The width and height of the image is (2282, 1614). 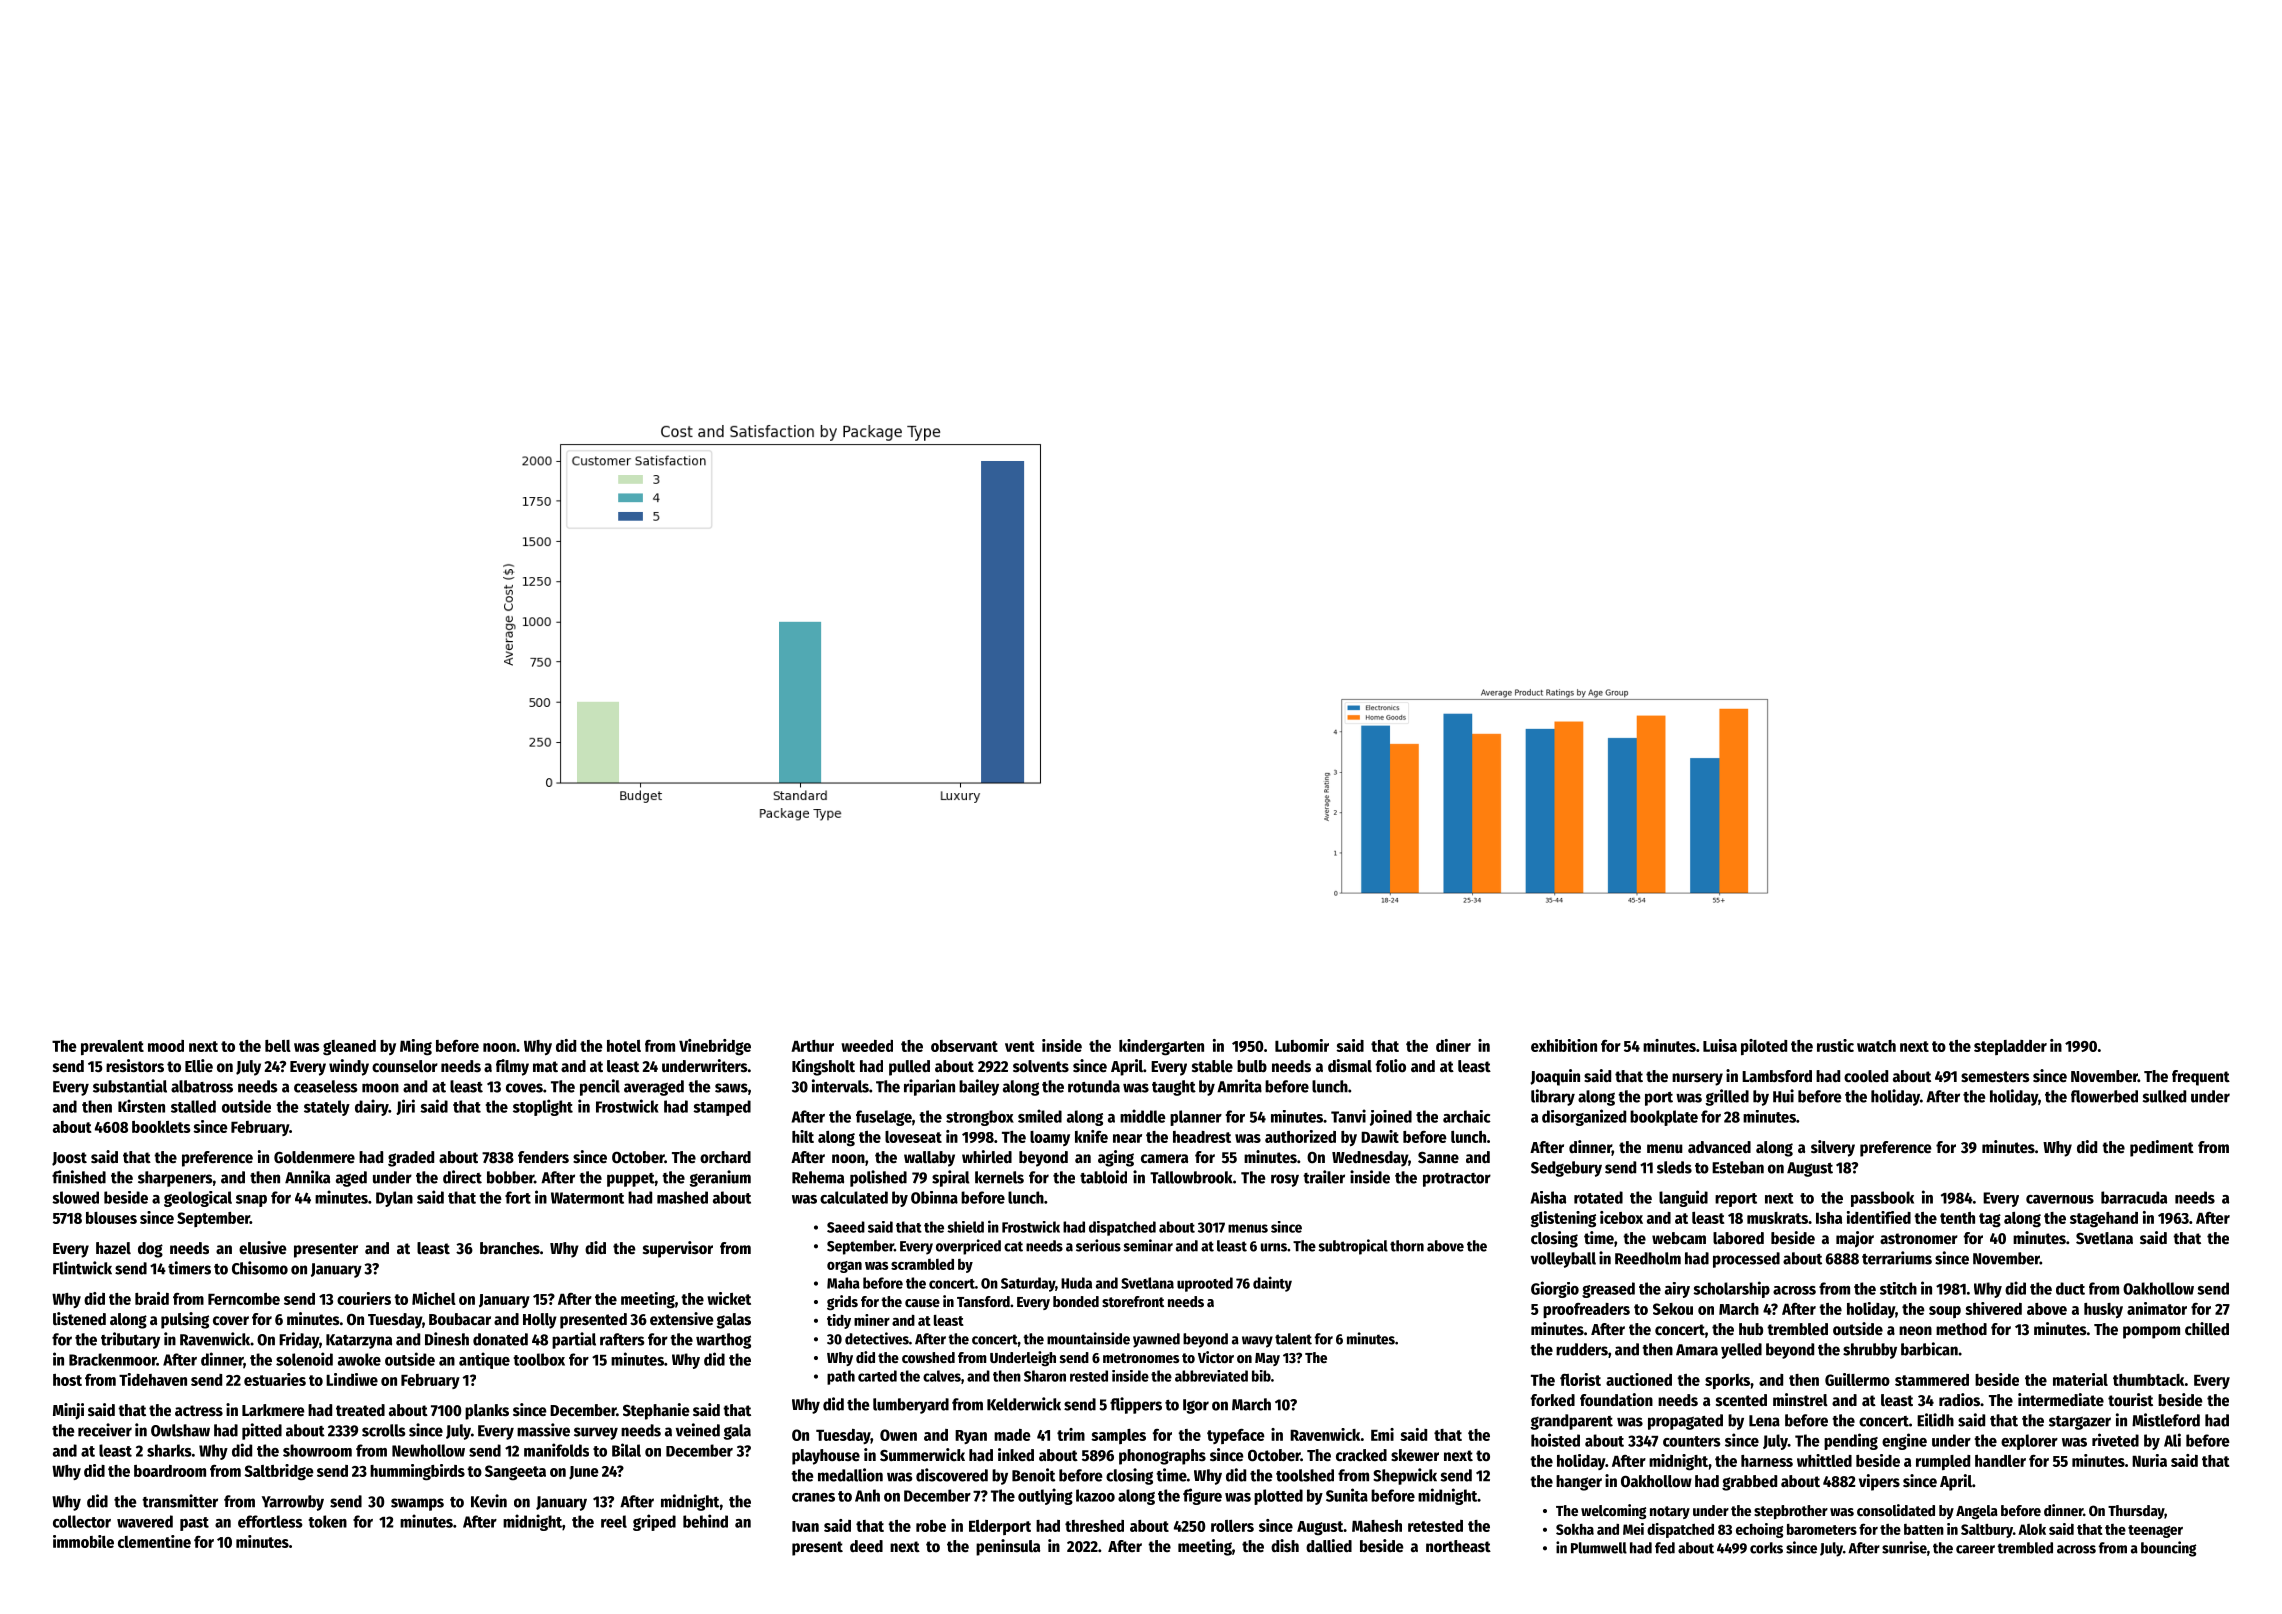 What do you see at coordinates (614, 1521) in the image?
I see `reel` at bounding box center [614, 1521].
